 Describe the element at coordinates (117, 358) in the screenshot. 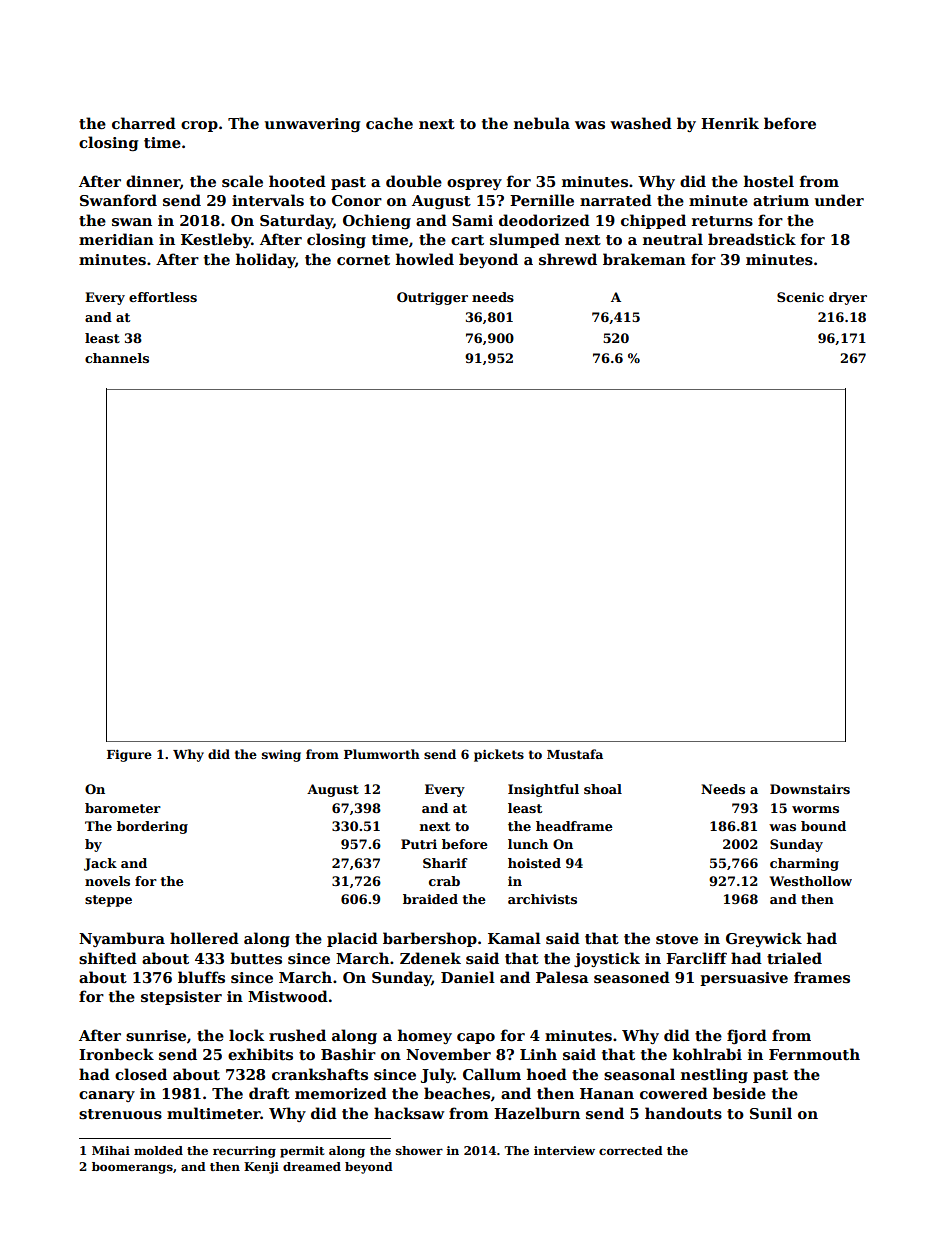

I see `channels` at that location.
